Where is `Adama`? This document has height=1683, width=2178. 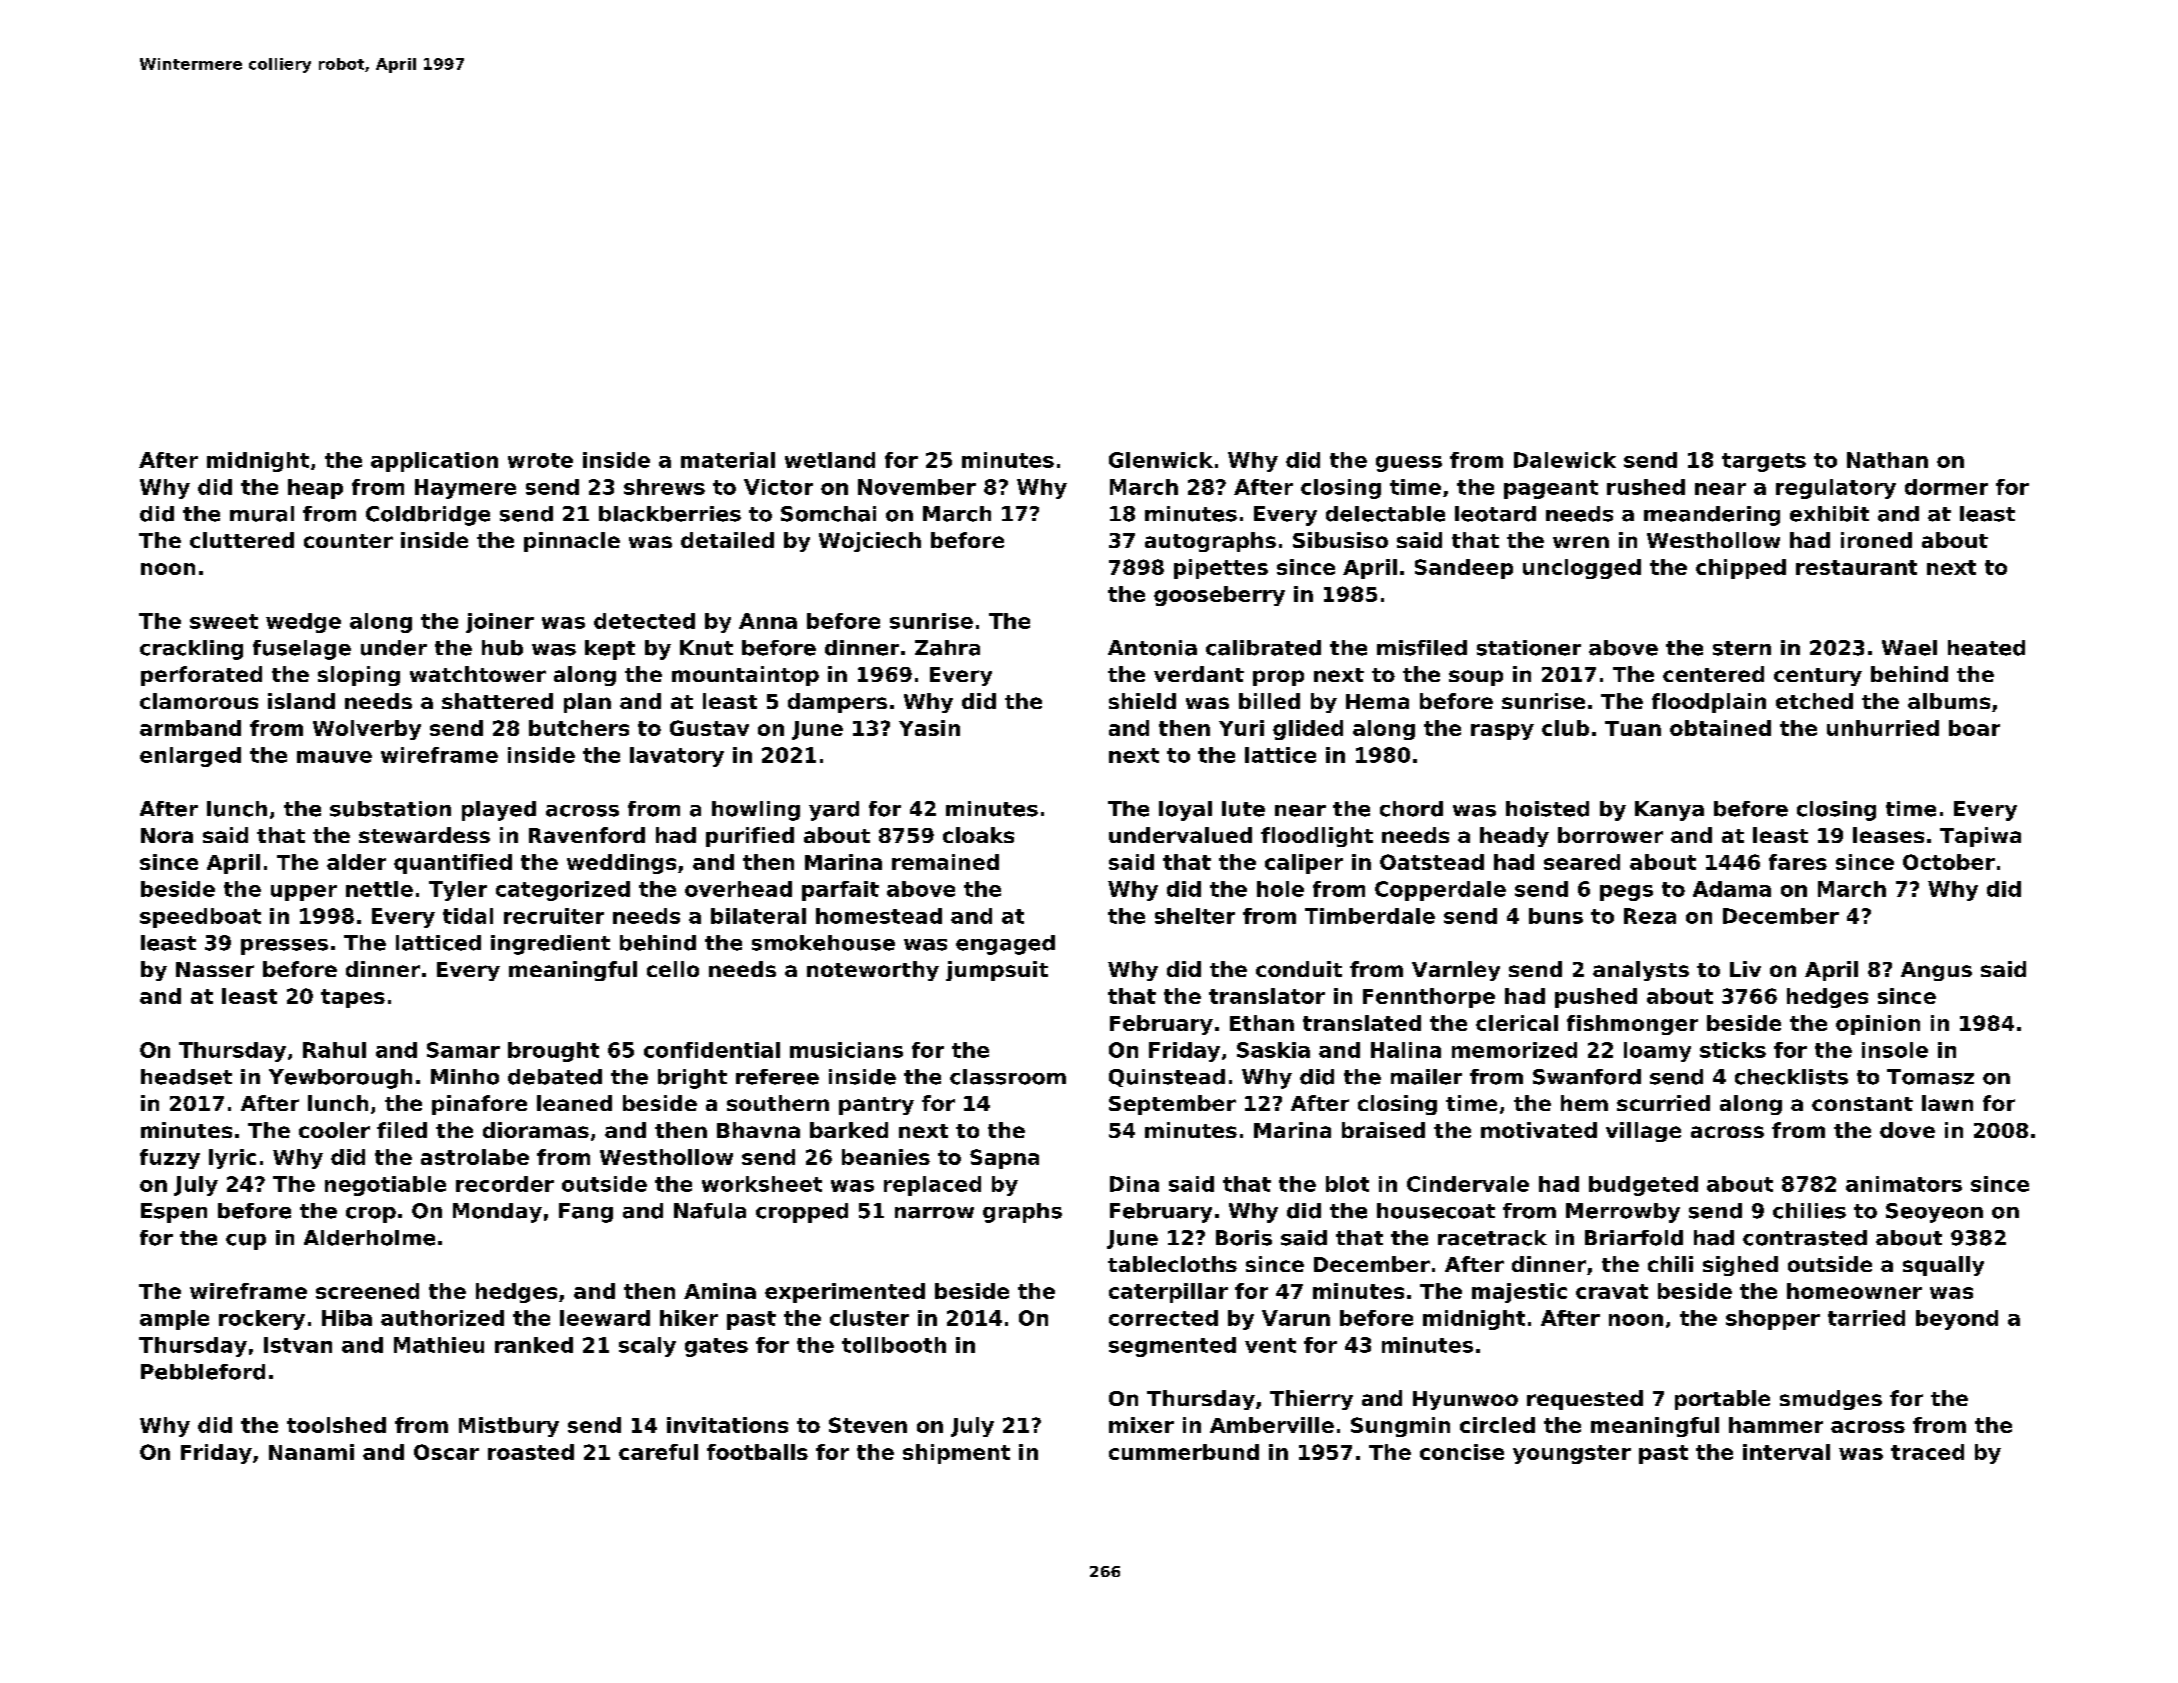 Adama is located at coordinates (1732, 889).
